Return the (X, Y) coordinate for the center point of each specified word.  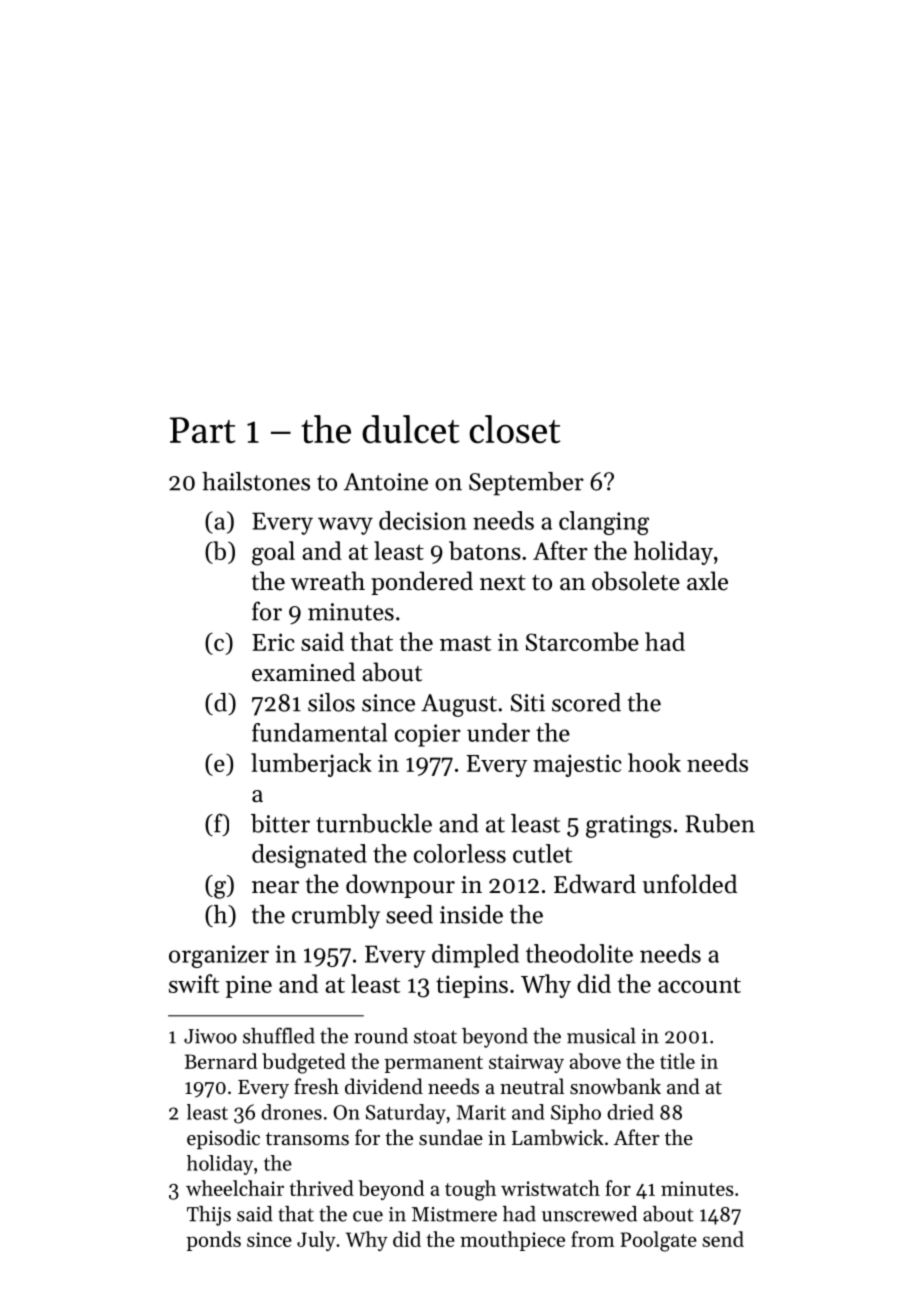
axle (707, 581)
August (459, 705)
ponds (213, 1241)
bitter (280, 823)
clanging (604, 523)
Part (202, 430)
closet (514, 429)
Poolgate (658, 1241)
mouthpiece (512, 1241)
